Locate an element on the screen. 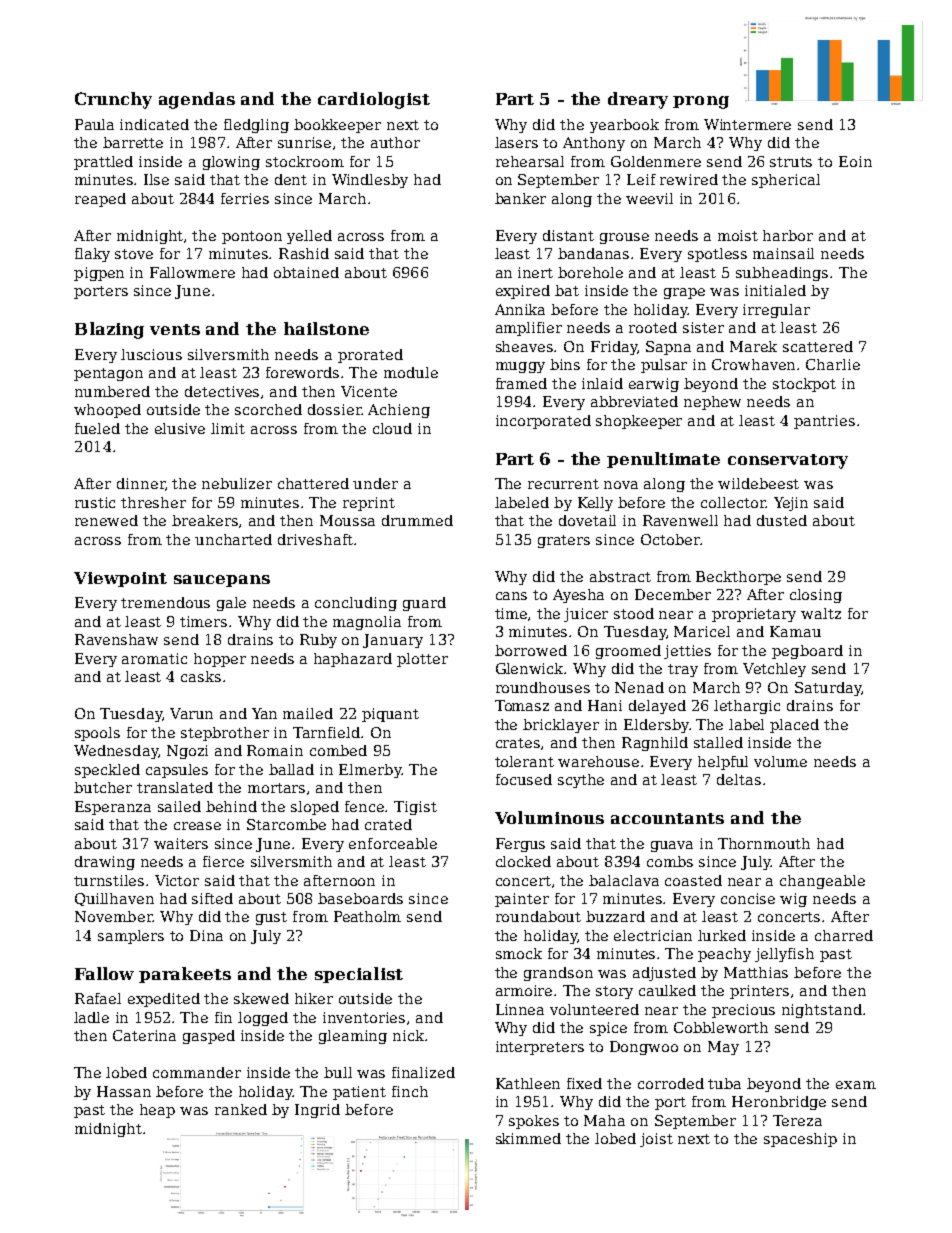 This screenshot has width=952, height=1233. pigpen is located at coordinates (99, 274).
